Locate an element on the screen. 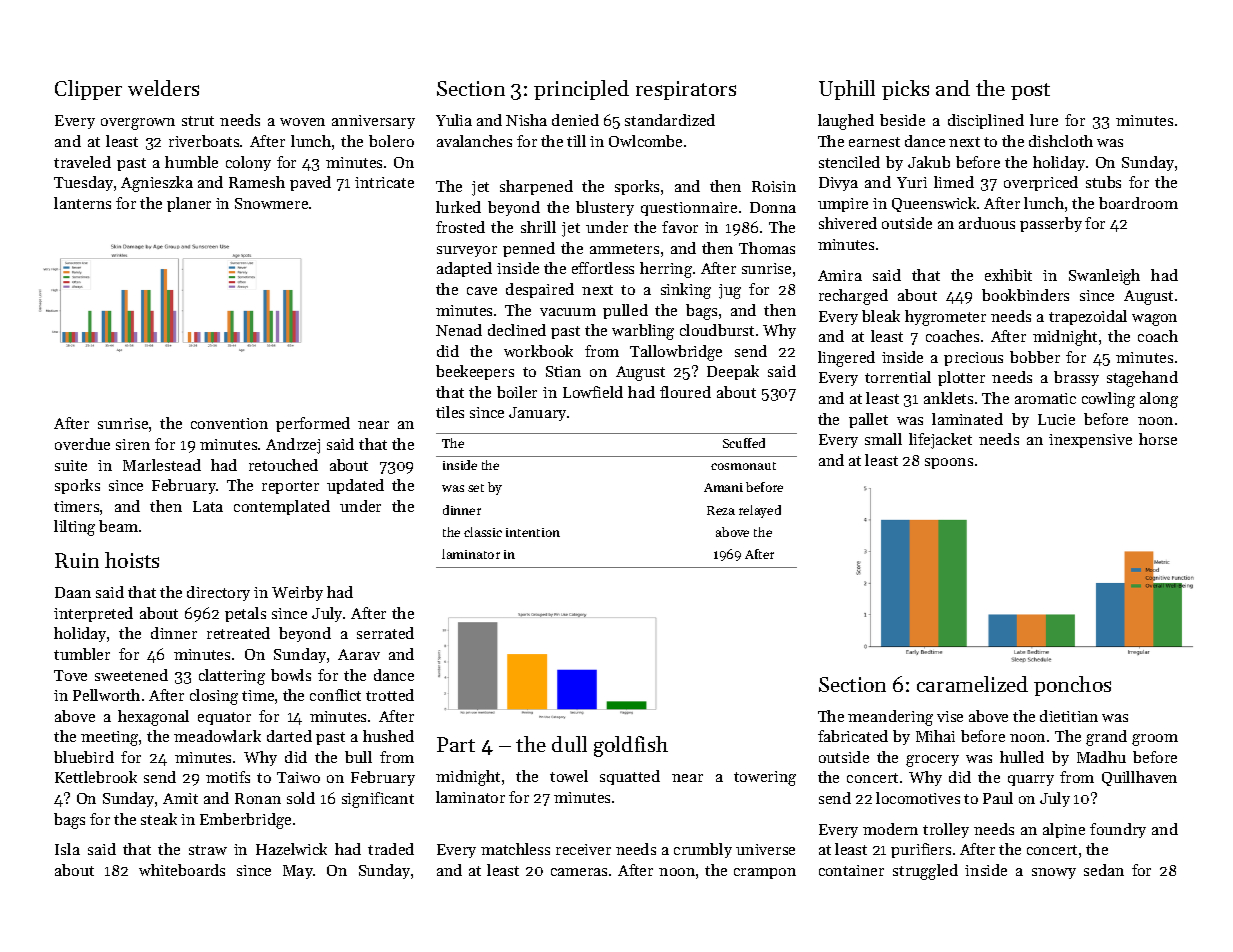 The height and width of the screenshot is (952, 1233). herring is located at coordinates (666, 270).
